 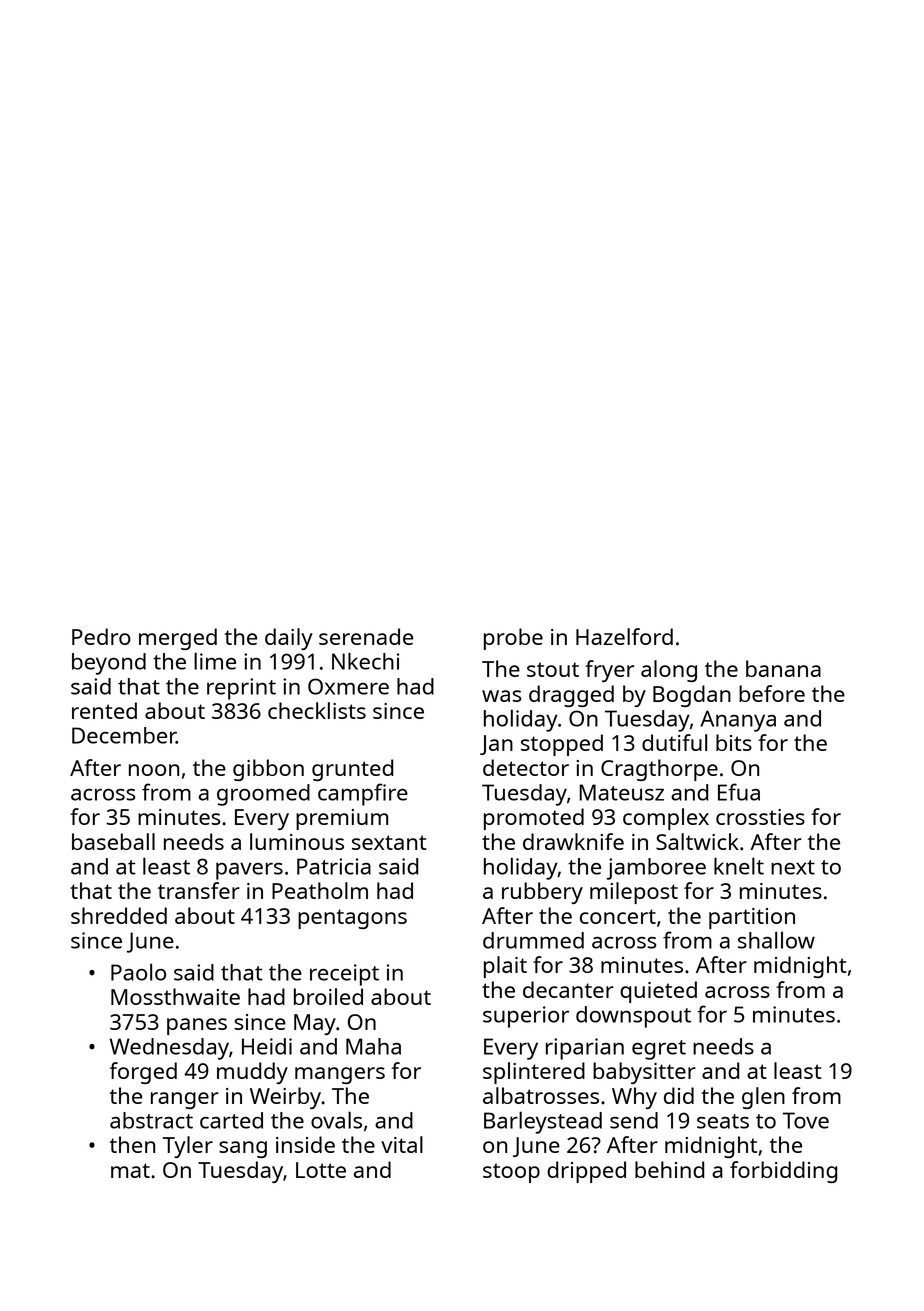 I want to click on riparian, so click(x=585, y=1049).
